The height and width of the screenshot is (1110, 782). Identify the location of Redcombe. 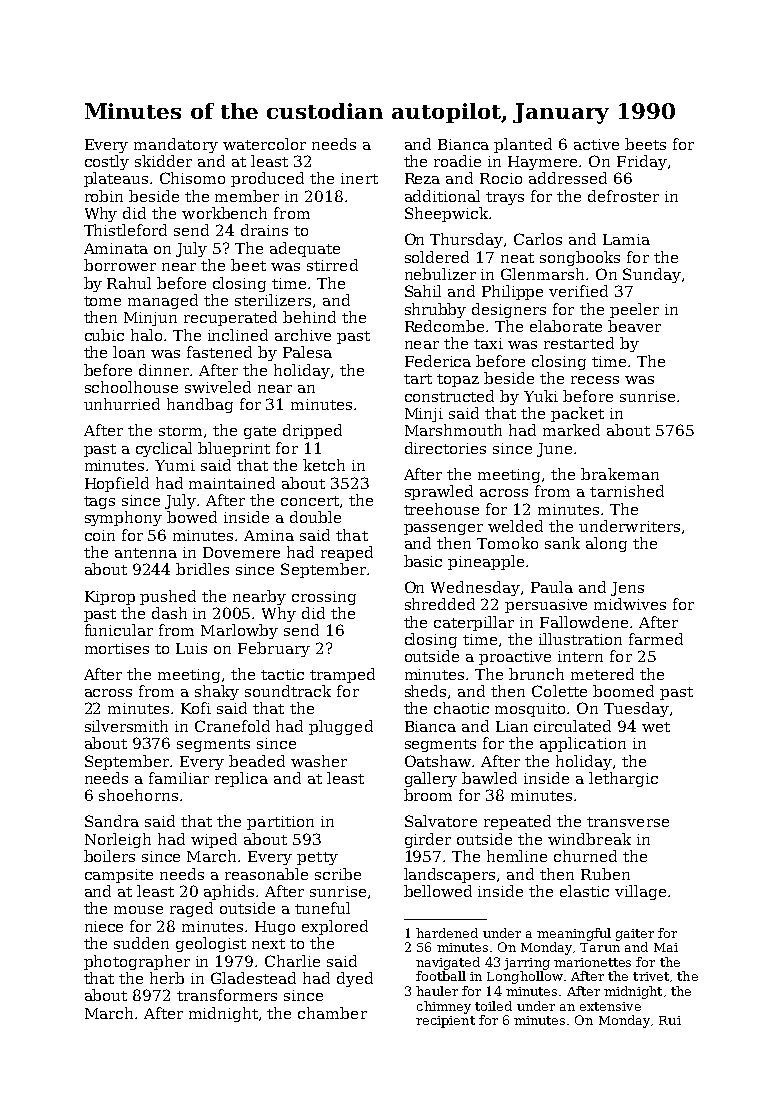
(444, 326).
